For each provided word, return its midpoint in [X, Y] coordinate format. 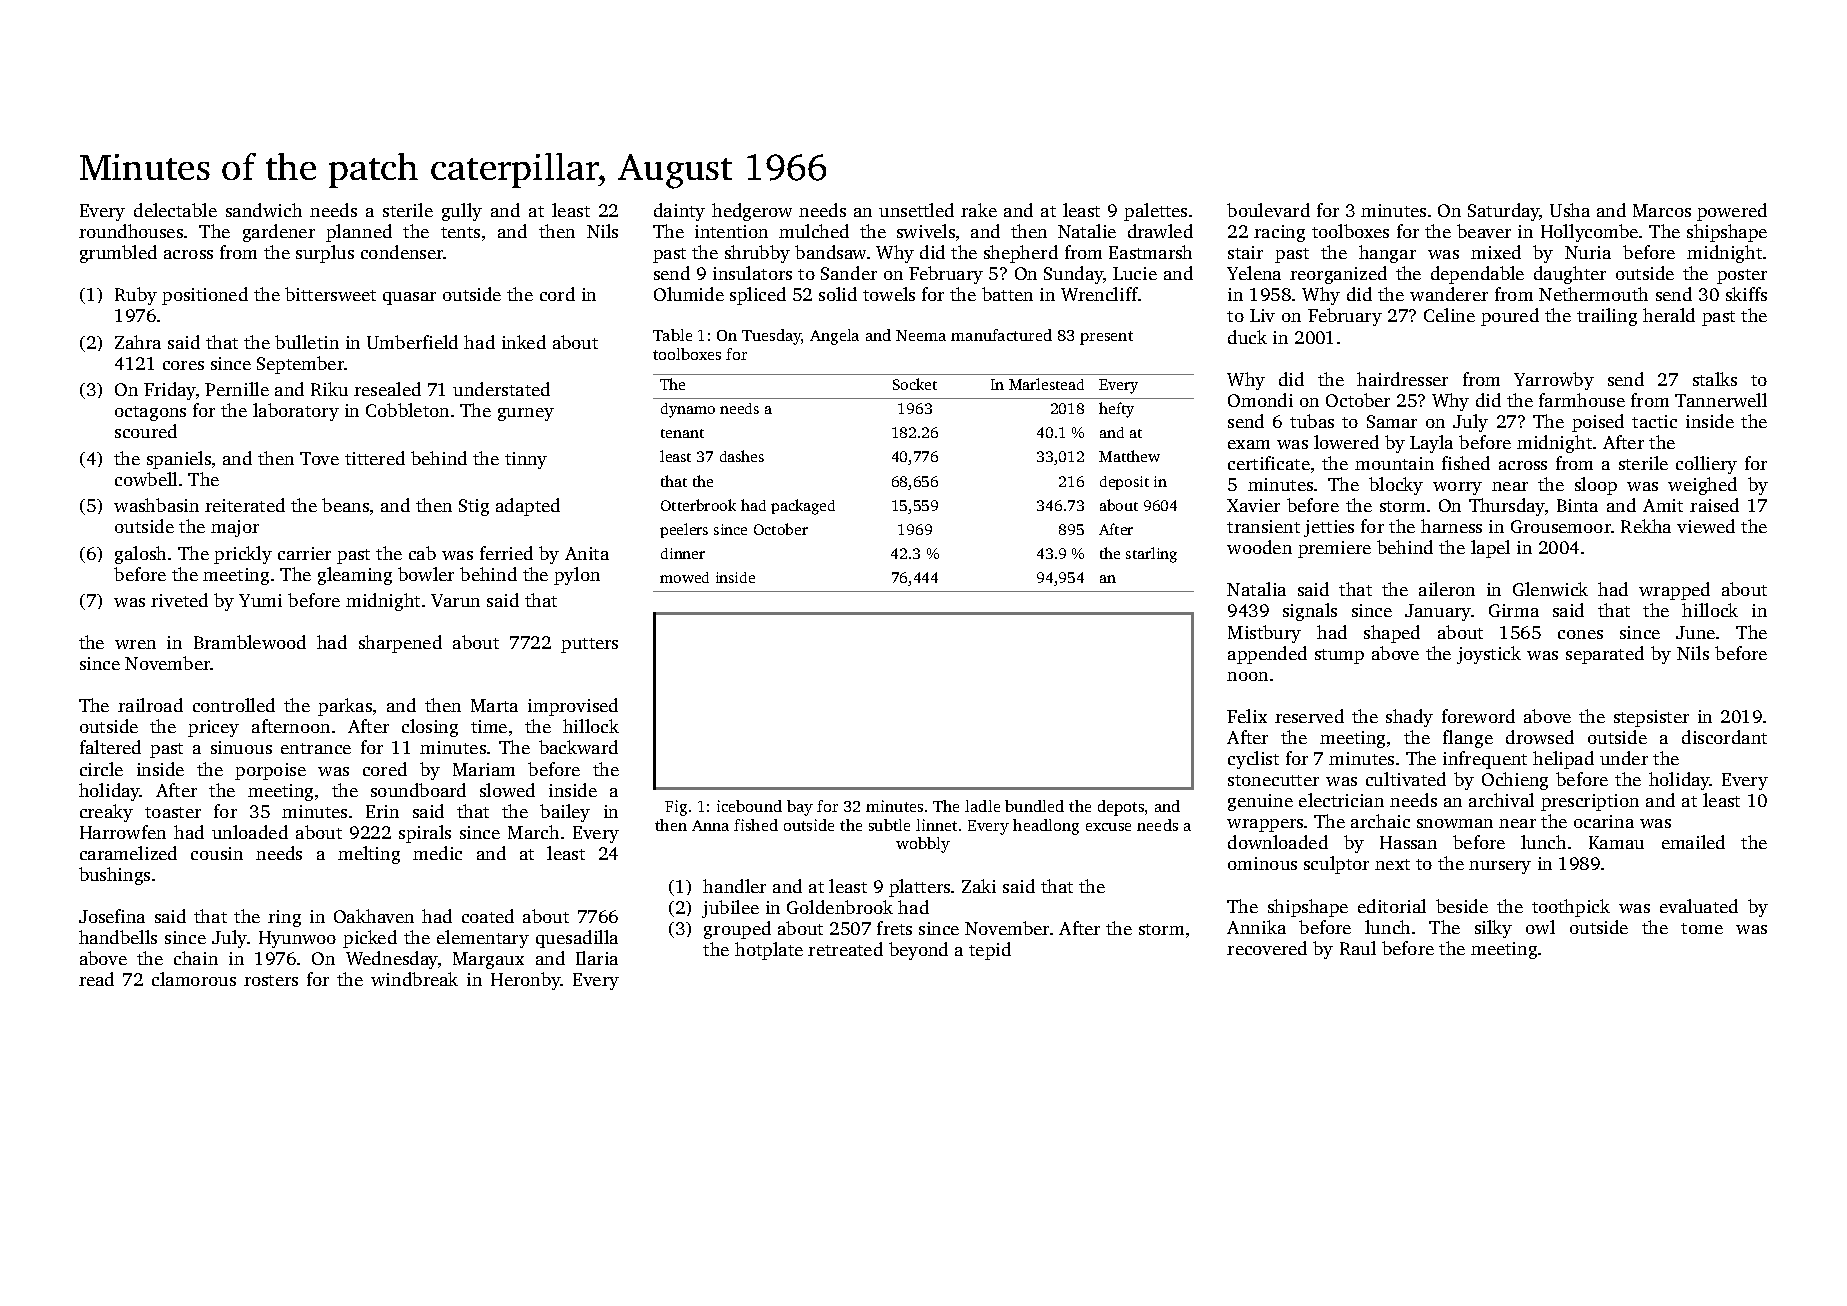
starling [1151, 555]
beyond [918, 951]
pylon [577, 576]
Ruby [136, 296]
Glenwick [1550, 589]
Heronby [526, 981]
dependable [1477, 275]
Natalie [1087, 231]
